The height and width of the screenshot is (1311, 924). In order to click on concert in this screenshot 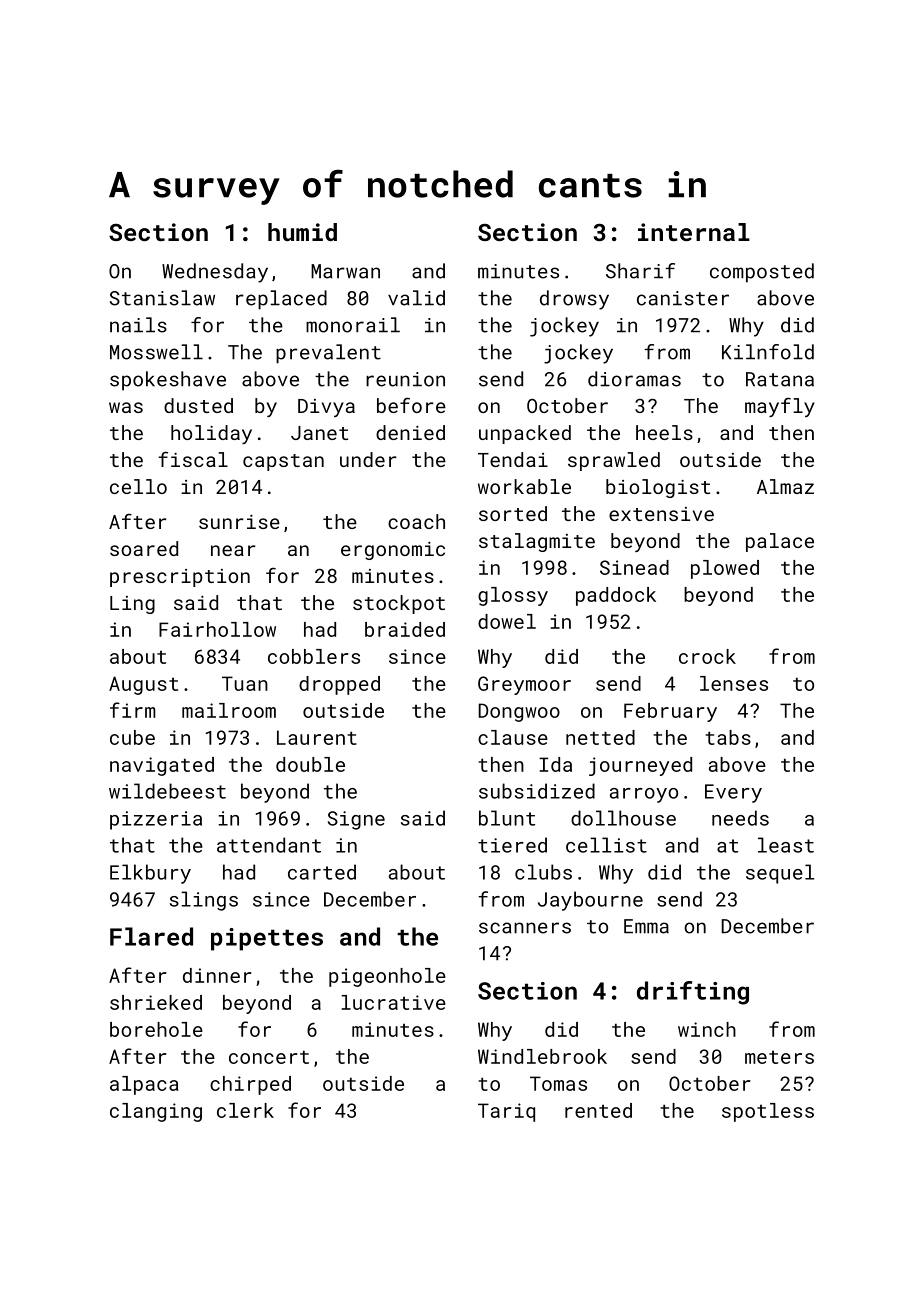, I will do `click(269, 1057)`.
